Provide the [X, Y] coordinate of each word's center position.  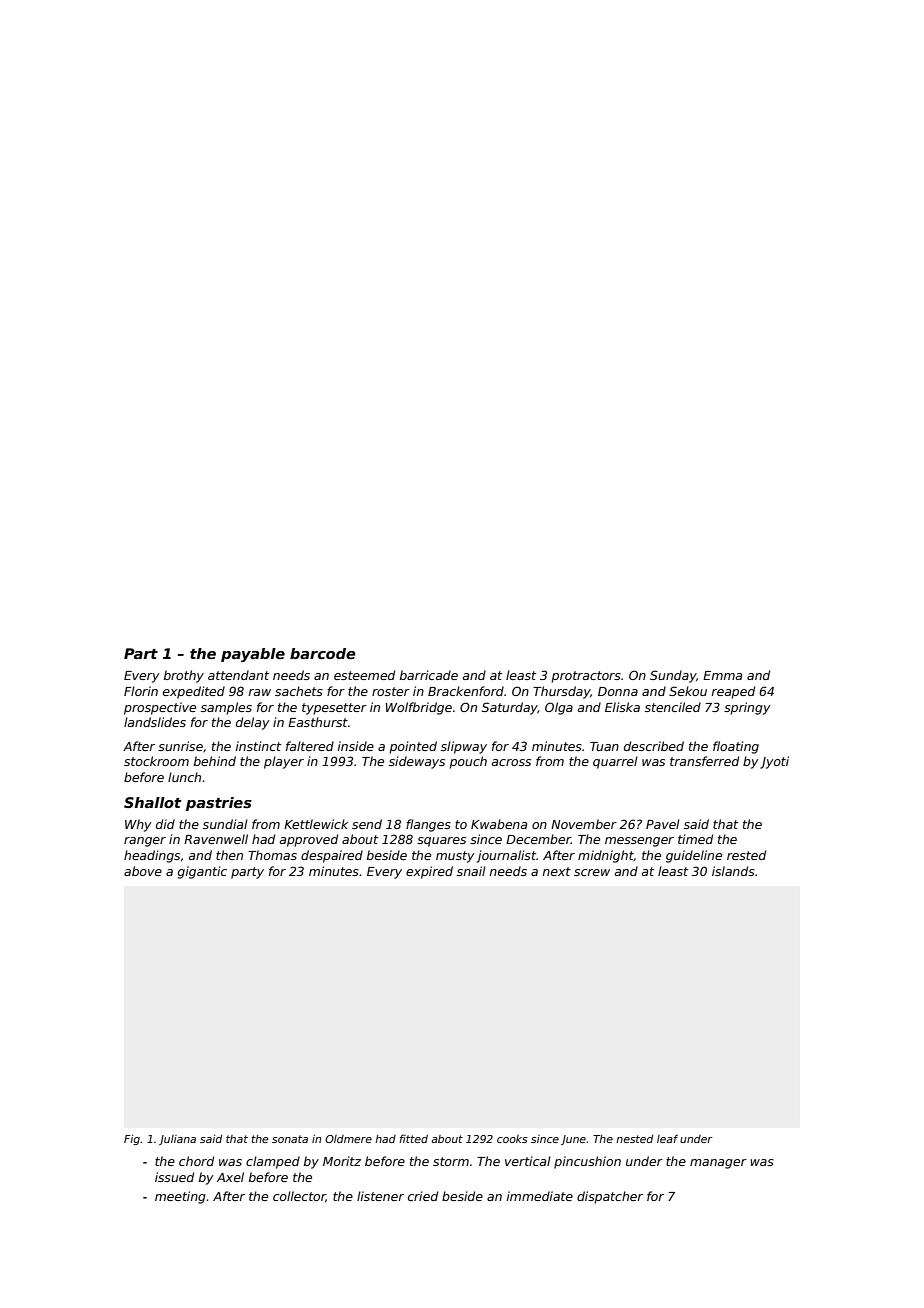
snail [471, 871]
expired [429, 872]
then [229, 855]
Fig [132, 1140]
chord [196, 1161]
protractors [586, 677]
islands [733, 871]
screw [592, 872]
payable [253, 655]
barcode [323, 653]
